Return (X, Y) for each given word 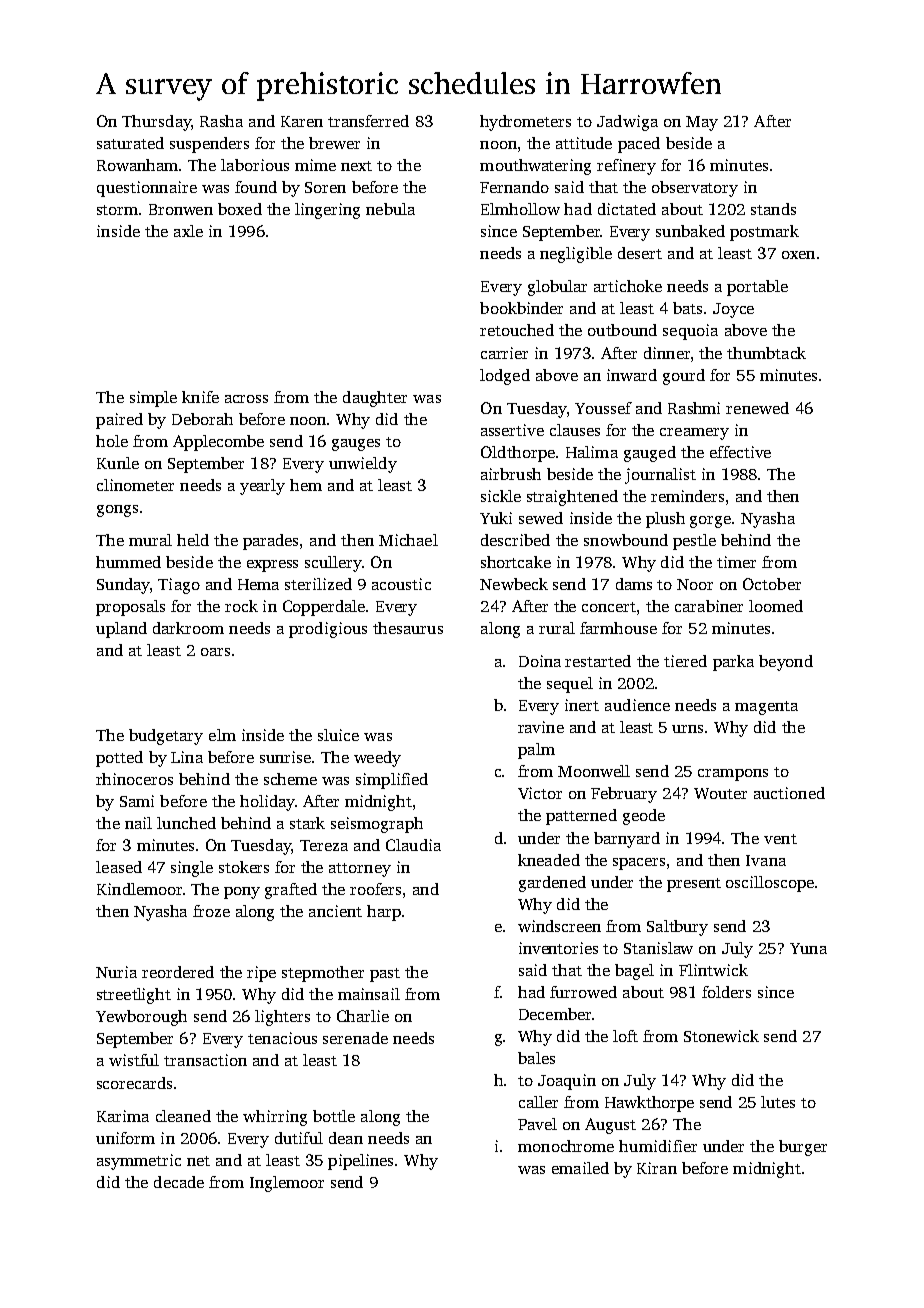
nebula (390, 209)
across (246, 399)
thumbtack (766, 353)
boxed (240, 209)
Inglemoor (287, 1184)
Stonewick (721, 1036)
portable (757, 288)
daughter (375, 399)
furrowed (583, 992)
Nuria (116, 972)
